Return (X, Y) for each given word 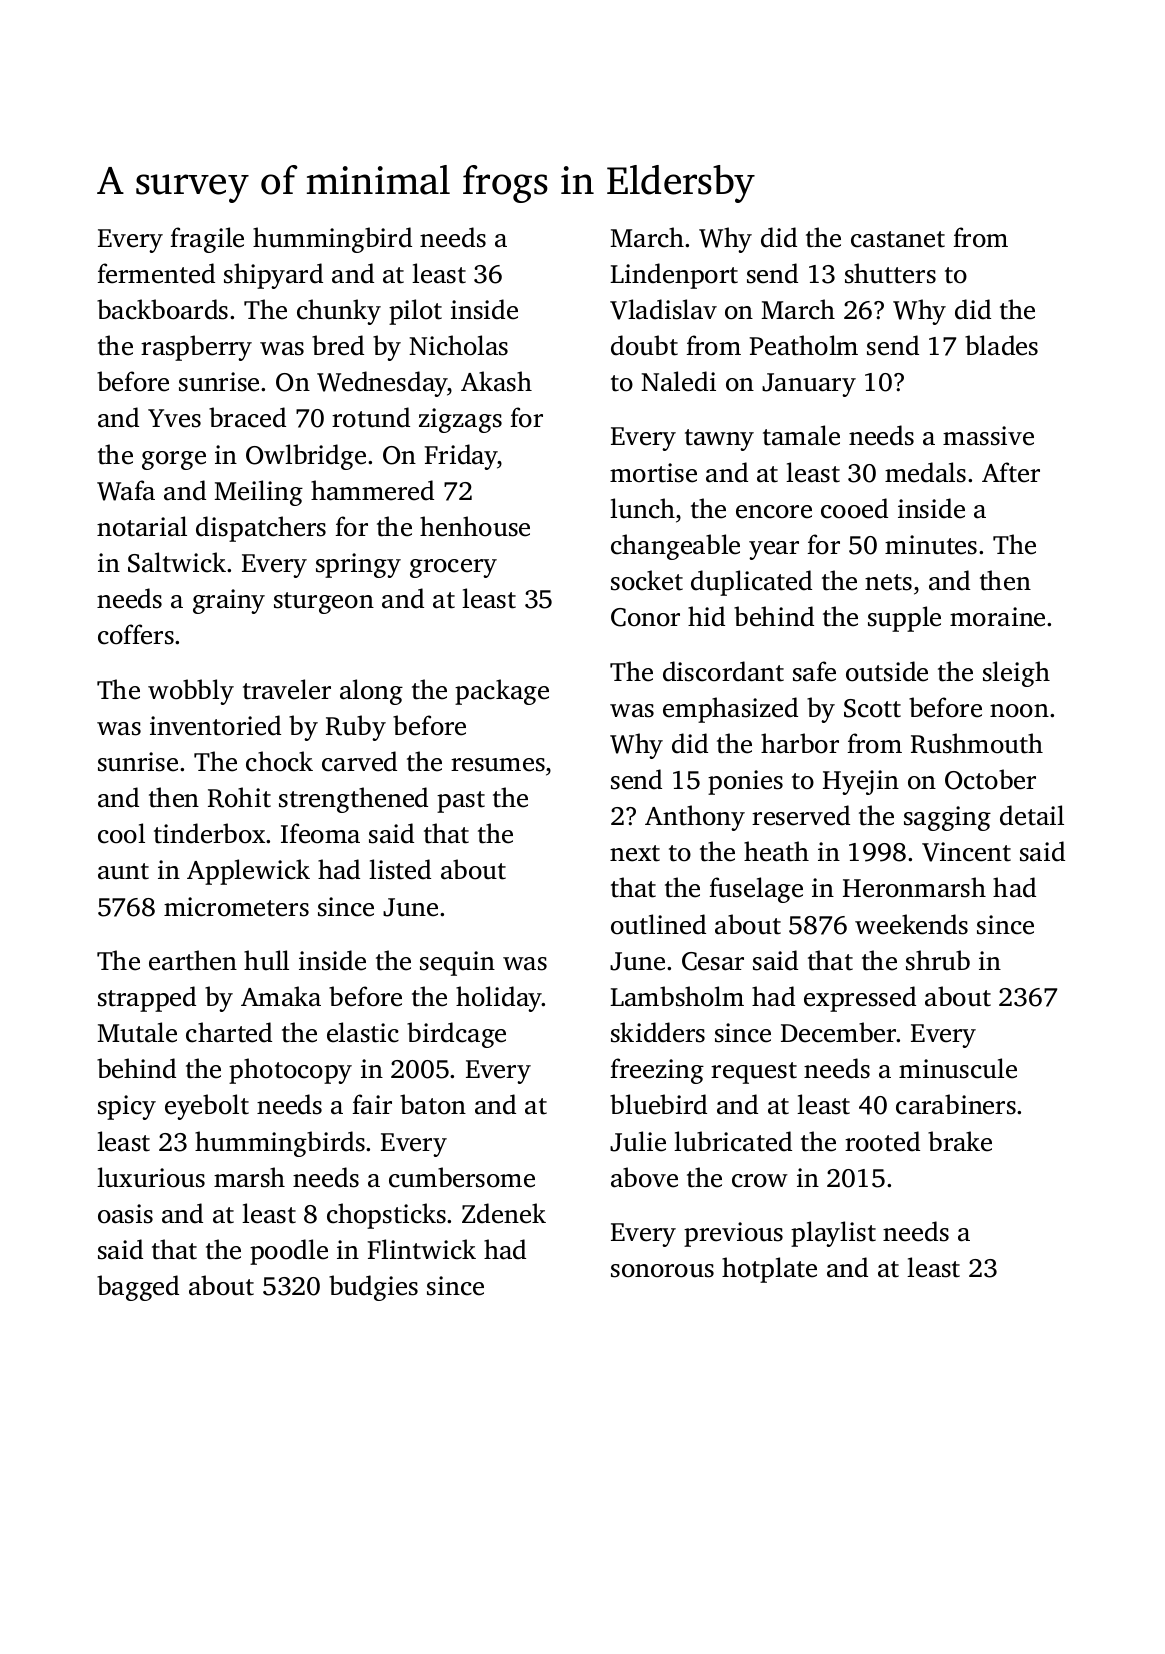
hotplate (769, 1270)
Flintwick (422, 1249)
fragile (207, 240)
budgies (373, 1288)
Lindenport (674, 276)
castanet (898, 239)
